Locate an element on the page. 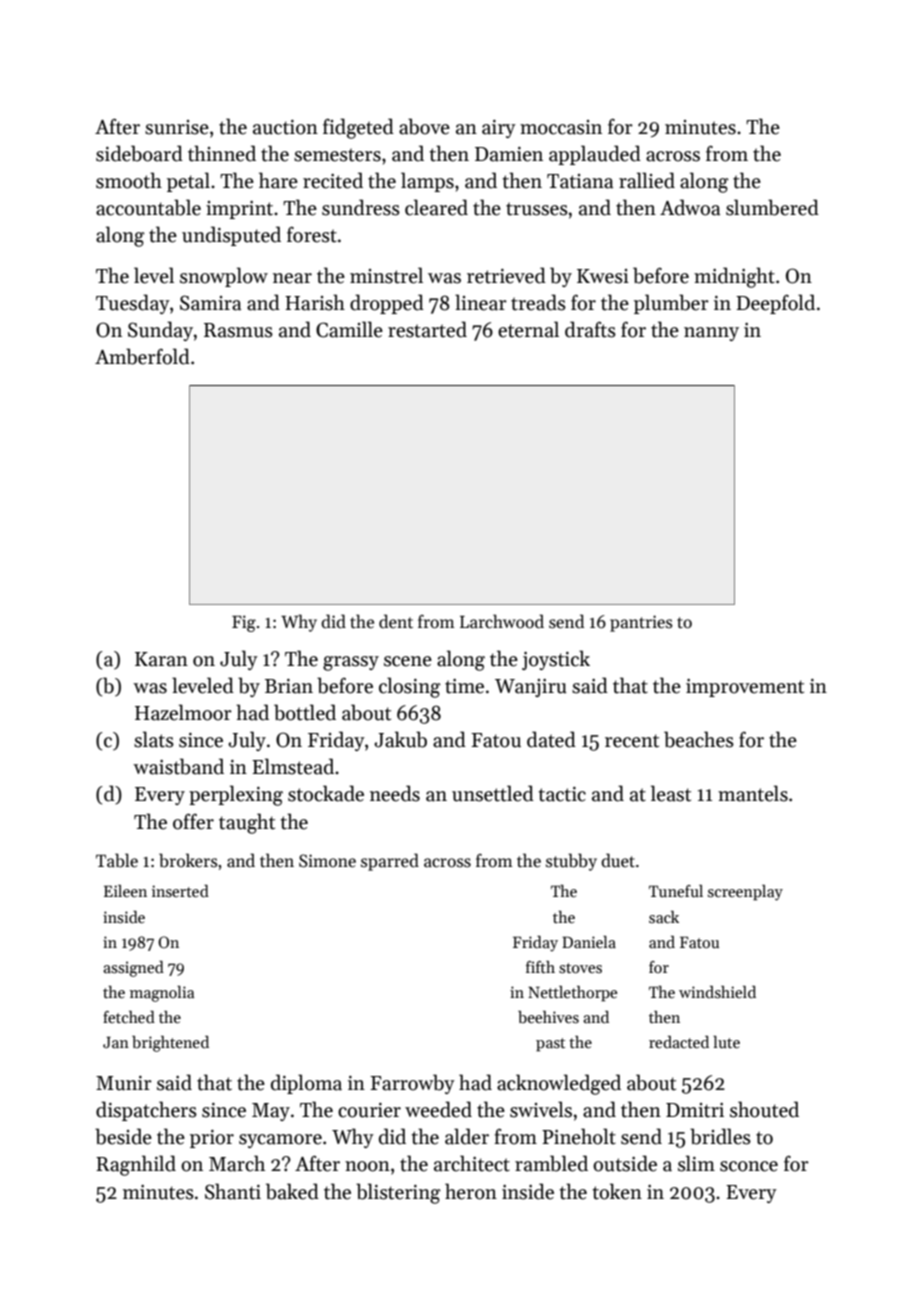 Image resolution: width=924 pixels, height=1314 pixels. nanny is located at coordinates (711, 334).
